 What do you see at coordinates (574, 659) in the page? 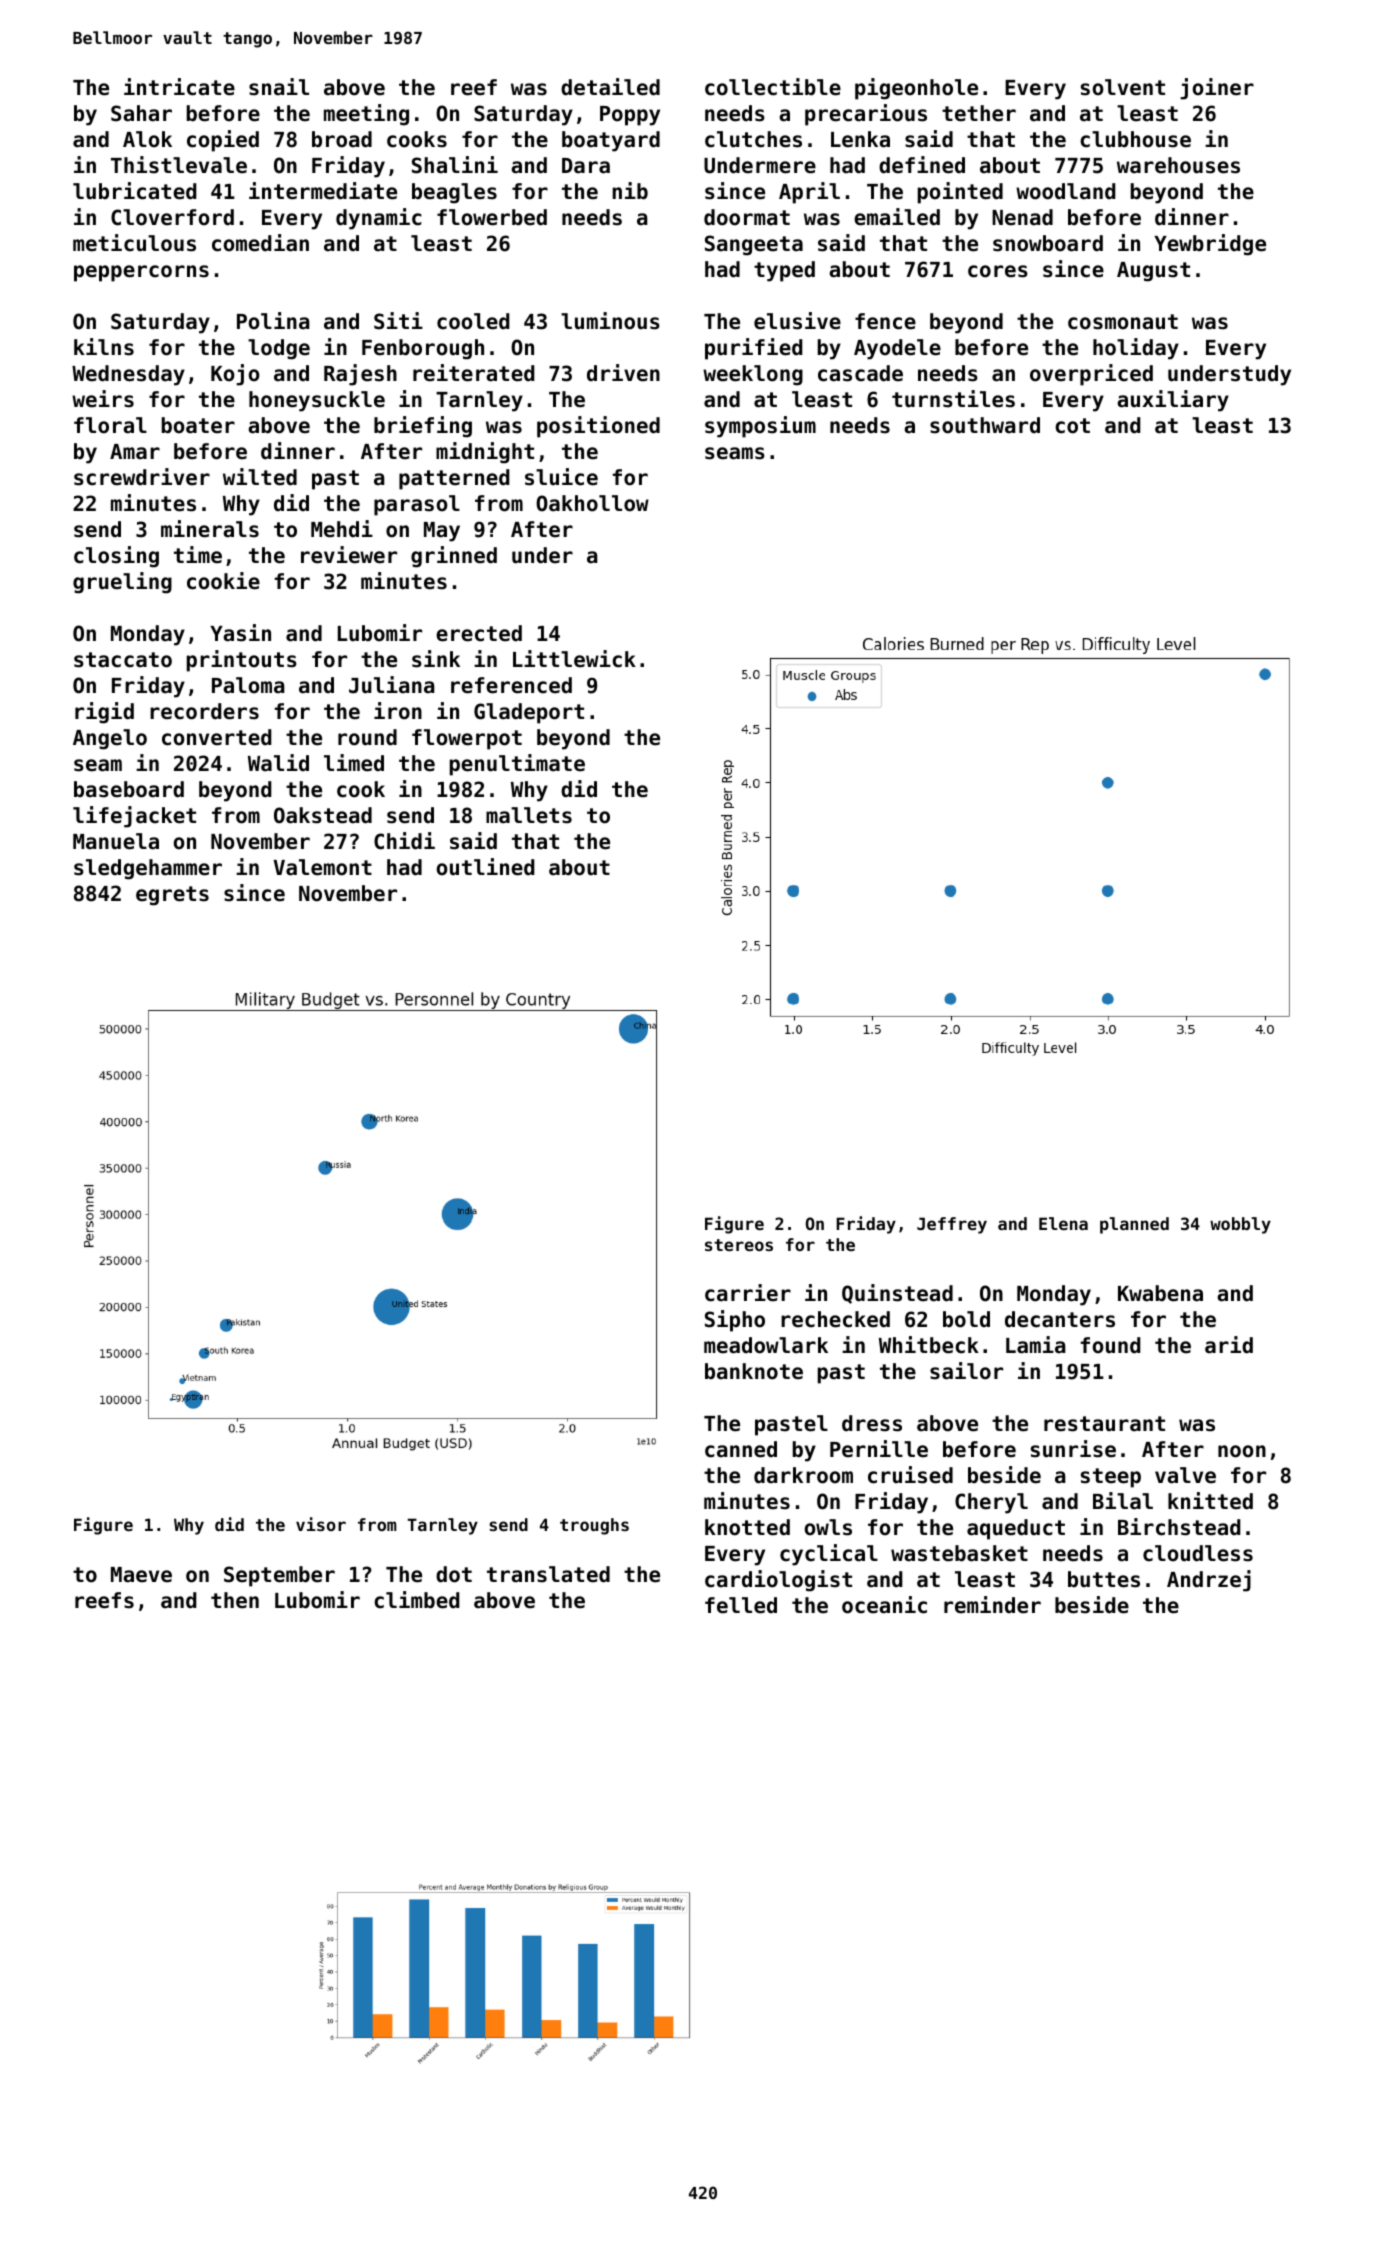
I see `Littlewick` at bounding box center [574, 659].
